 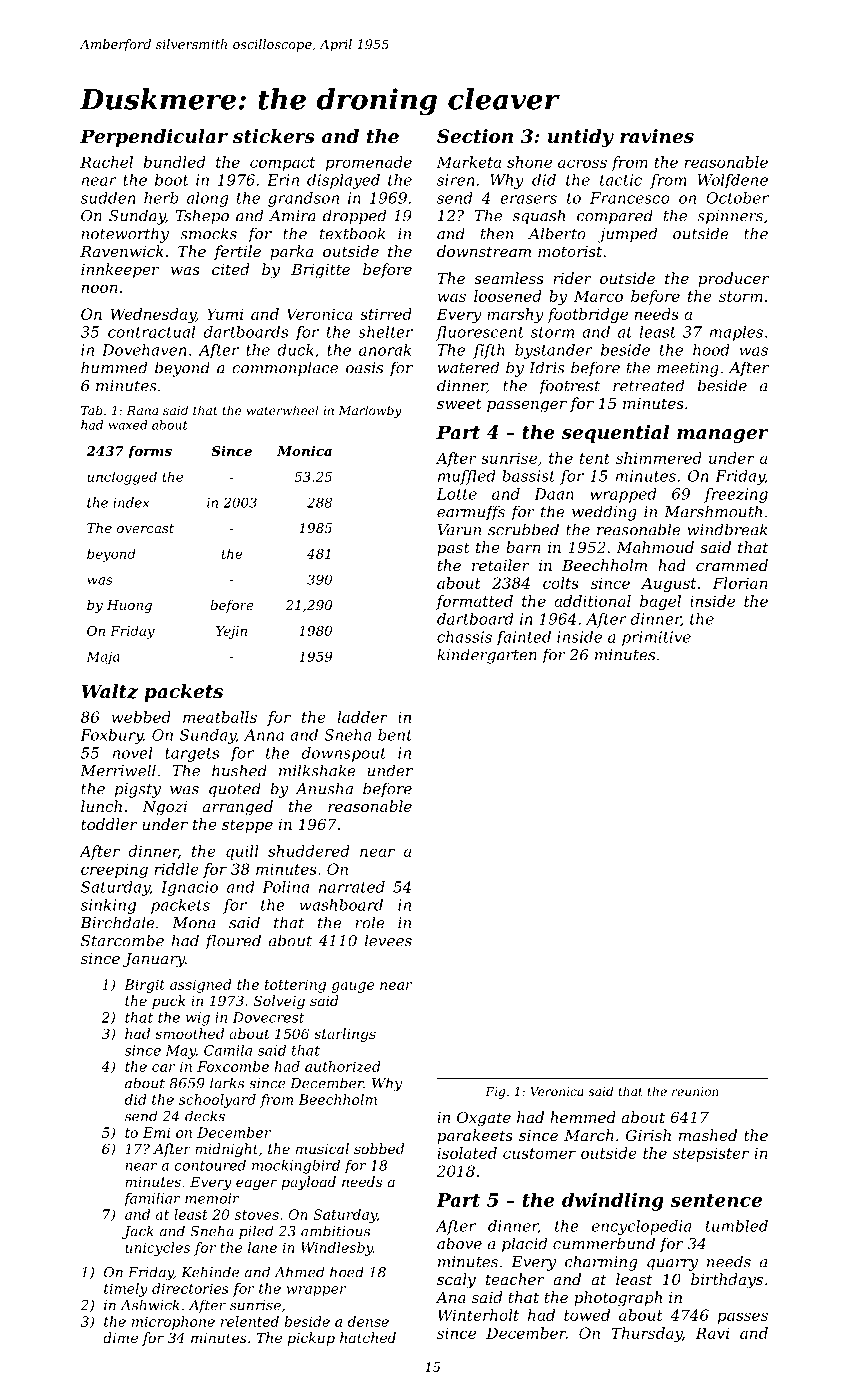 What do you see at coordinates (131, 502) in the screenshot?
I see `index` at bounding box center [131, 502].
